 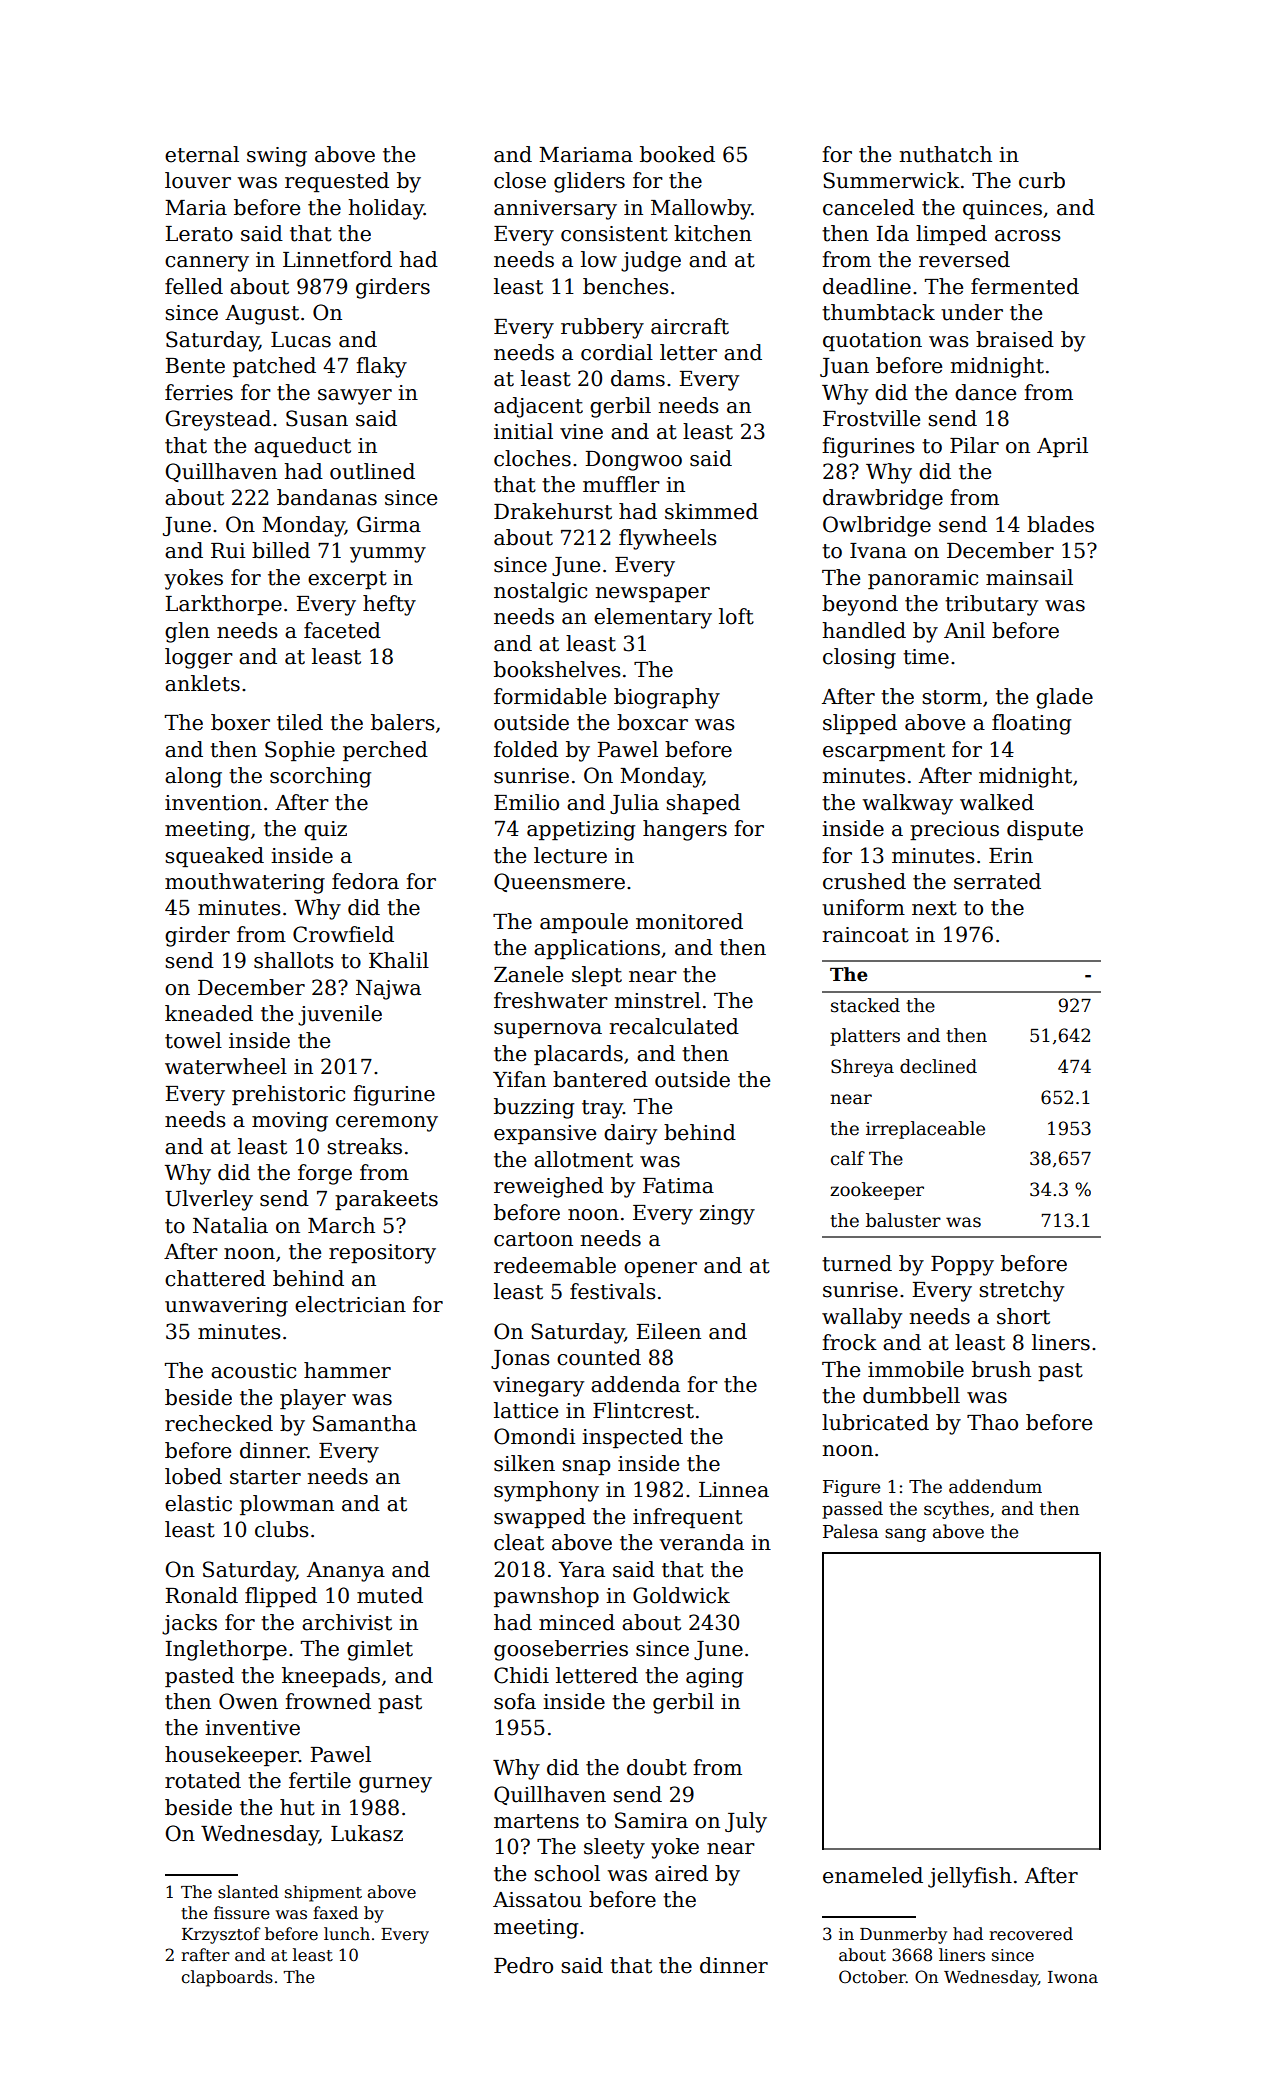 What do you see at coordinates (873, 1875) in the screenshot?
I see `enameled` at bounding box center [873, 1875].
